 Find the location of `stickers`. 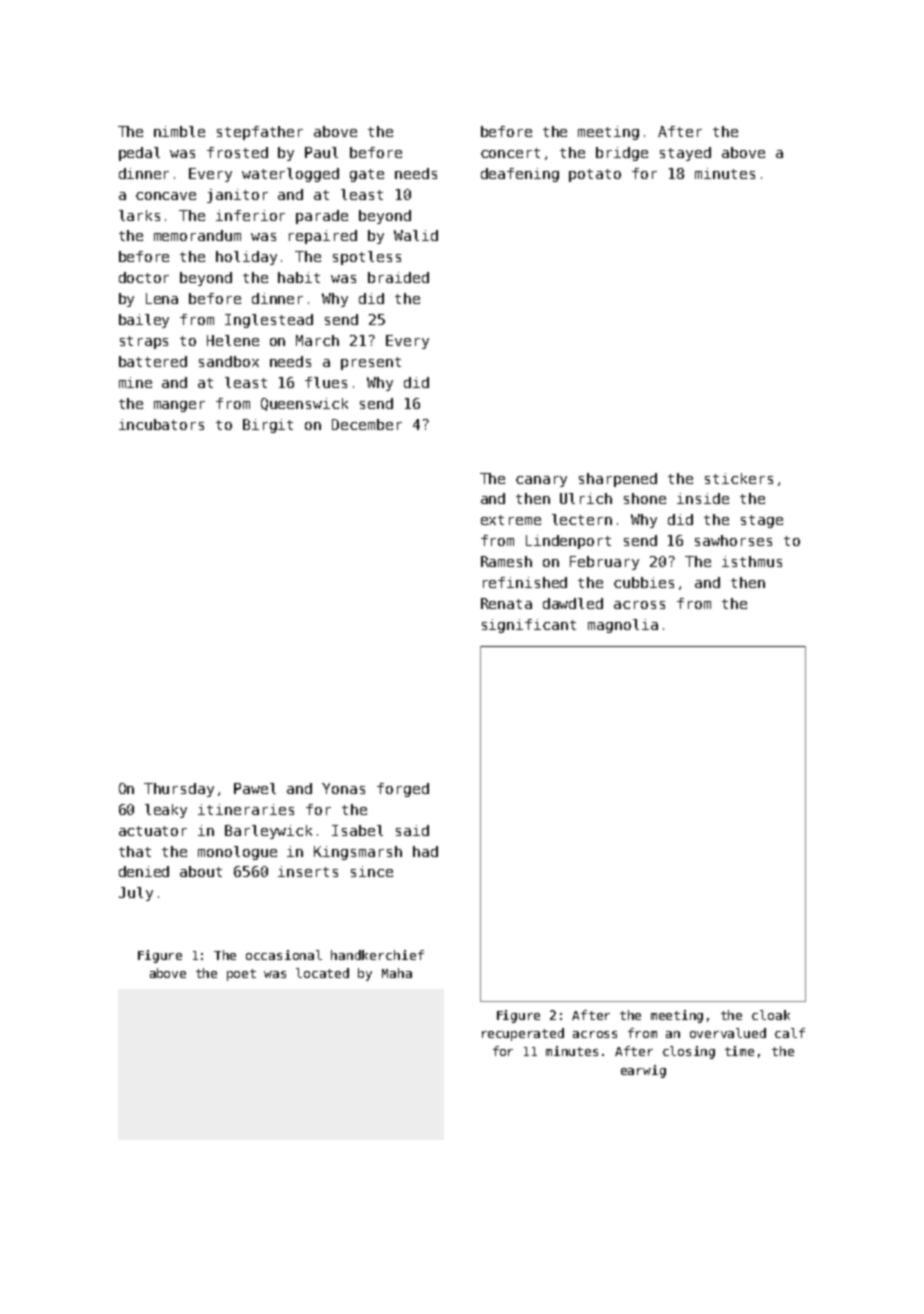

stickers is located at coordinates (739, 478).
